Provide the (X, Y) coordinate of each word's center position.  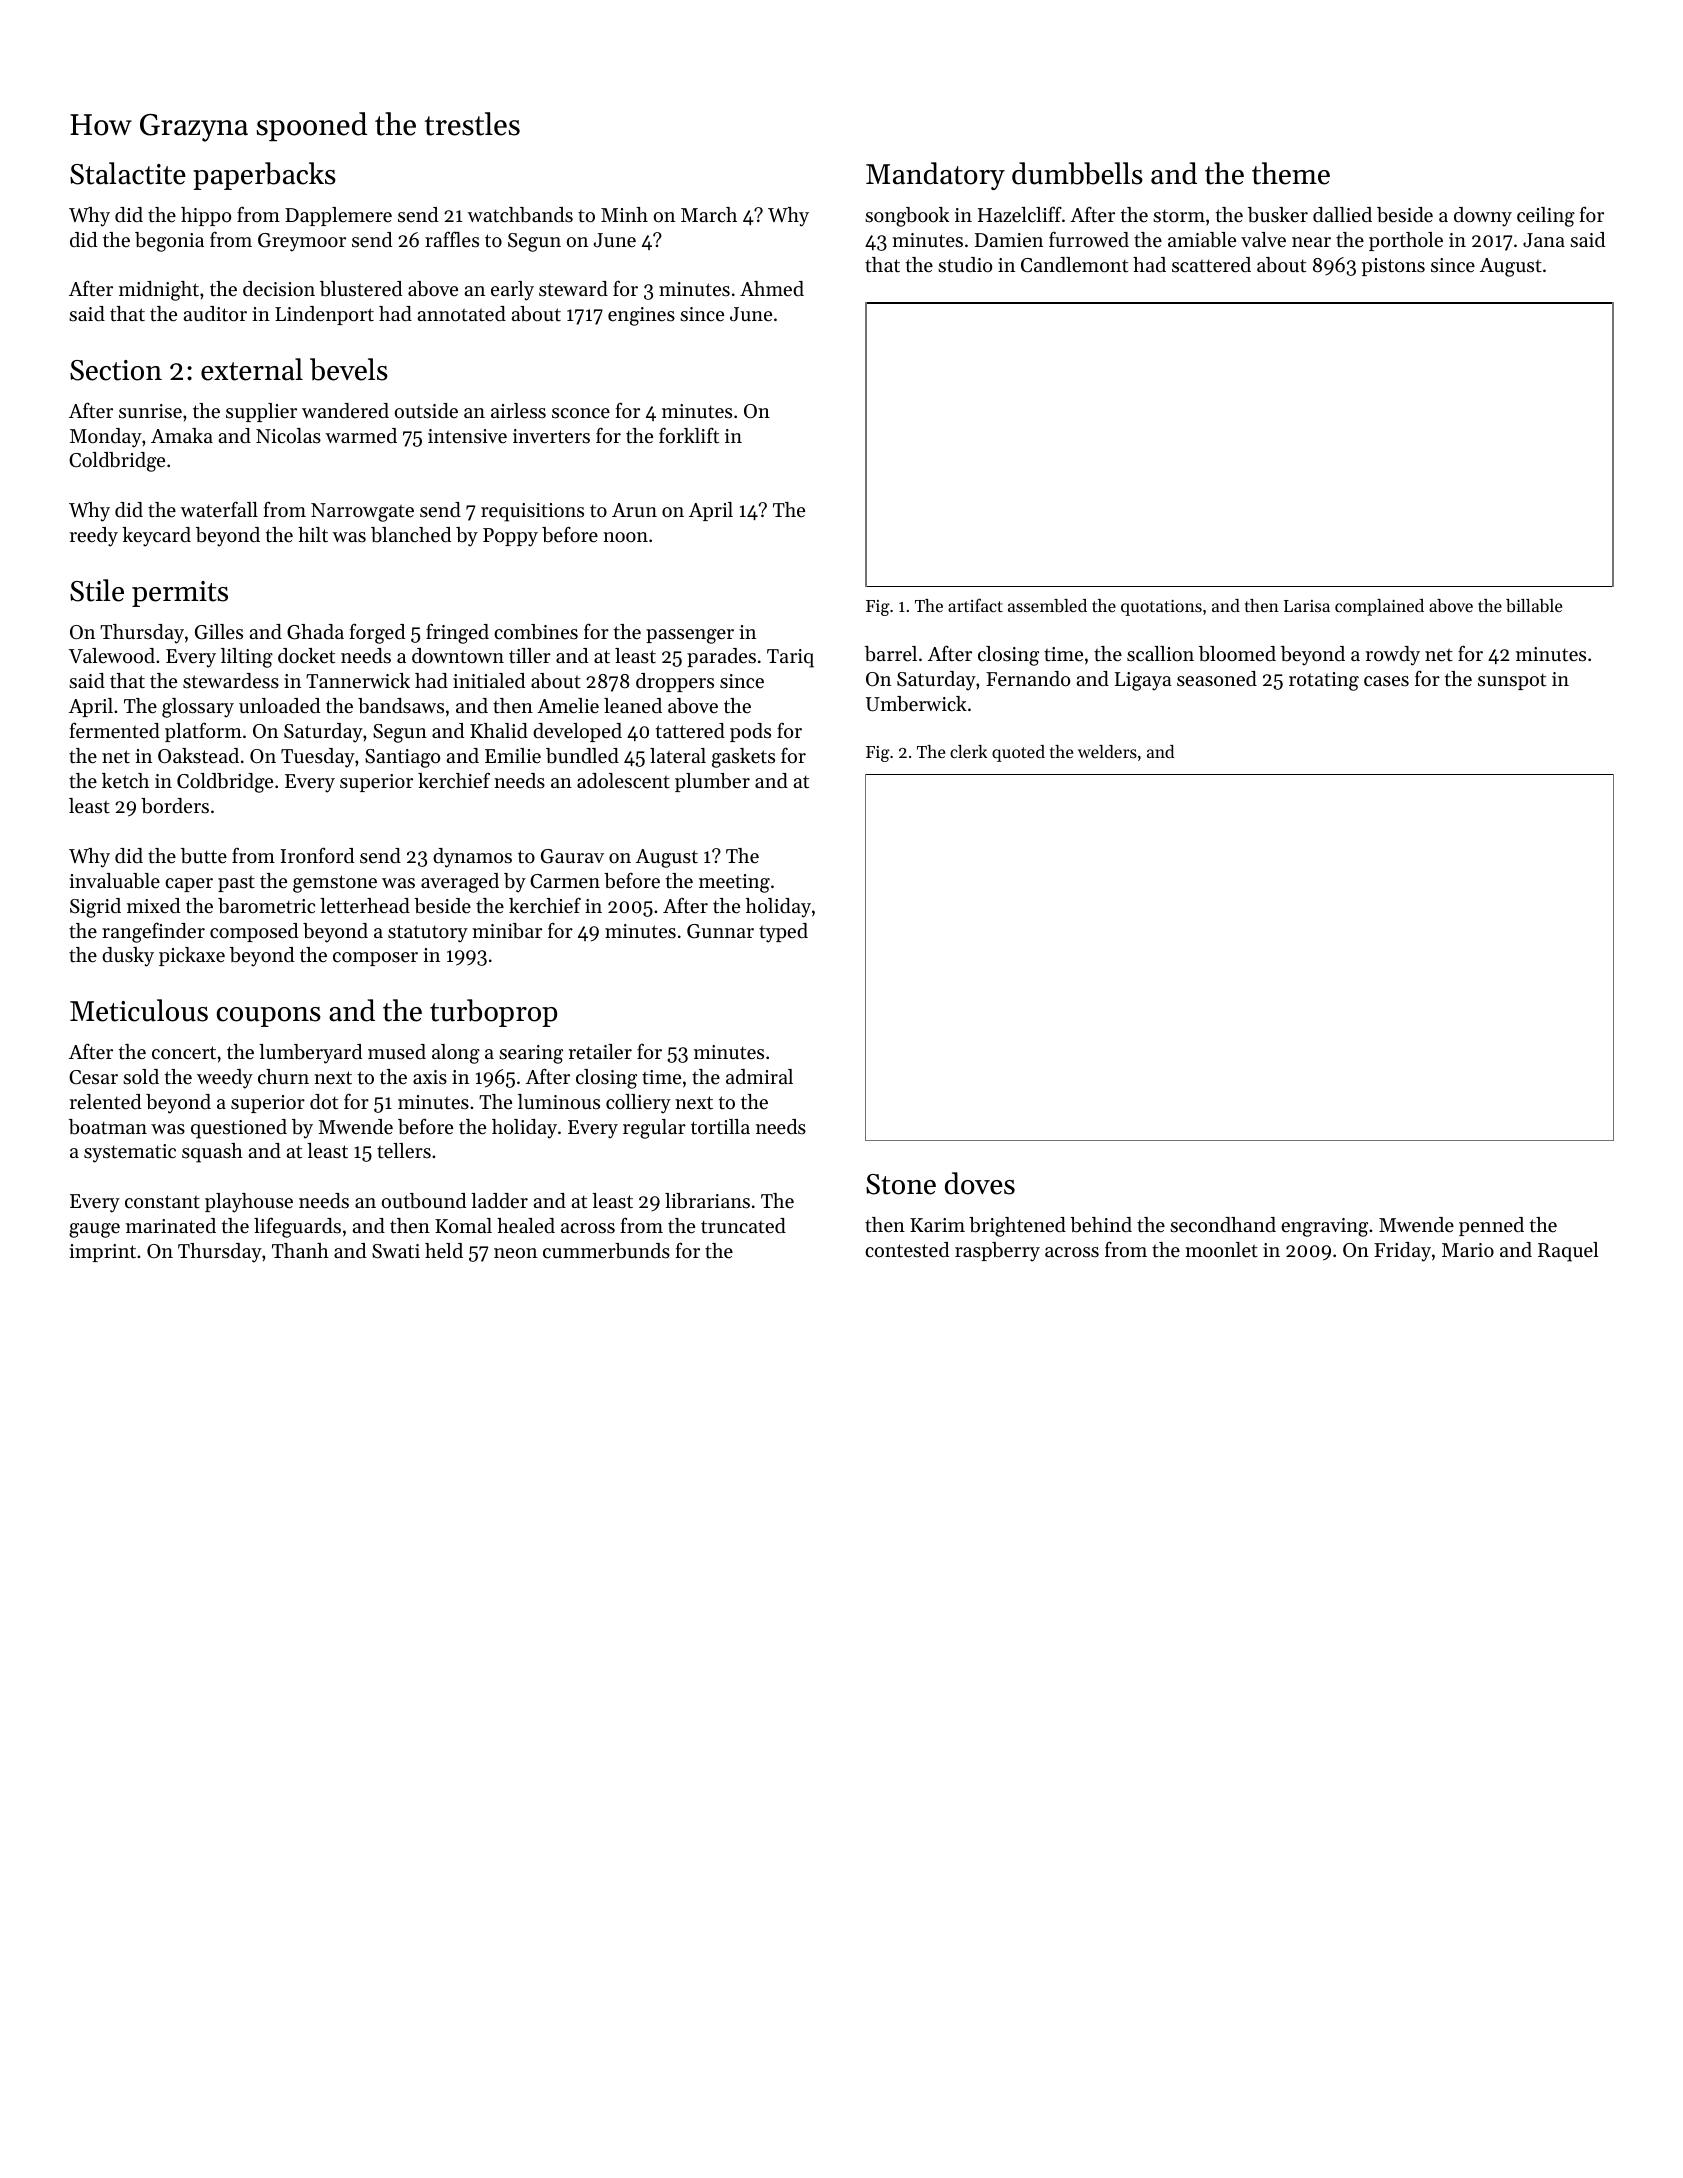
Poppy (510, 537)
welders (1107, 751)
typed (783, 933)
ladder (499, 1200)
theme (1291, 173)
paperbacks (264, 176)
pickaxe (192, 956)
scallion (1160, 654)
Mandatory (935, 176)
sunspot (1512, 681)
